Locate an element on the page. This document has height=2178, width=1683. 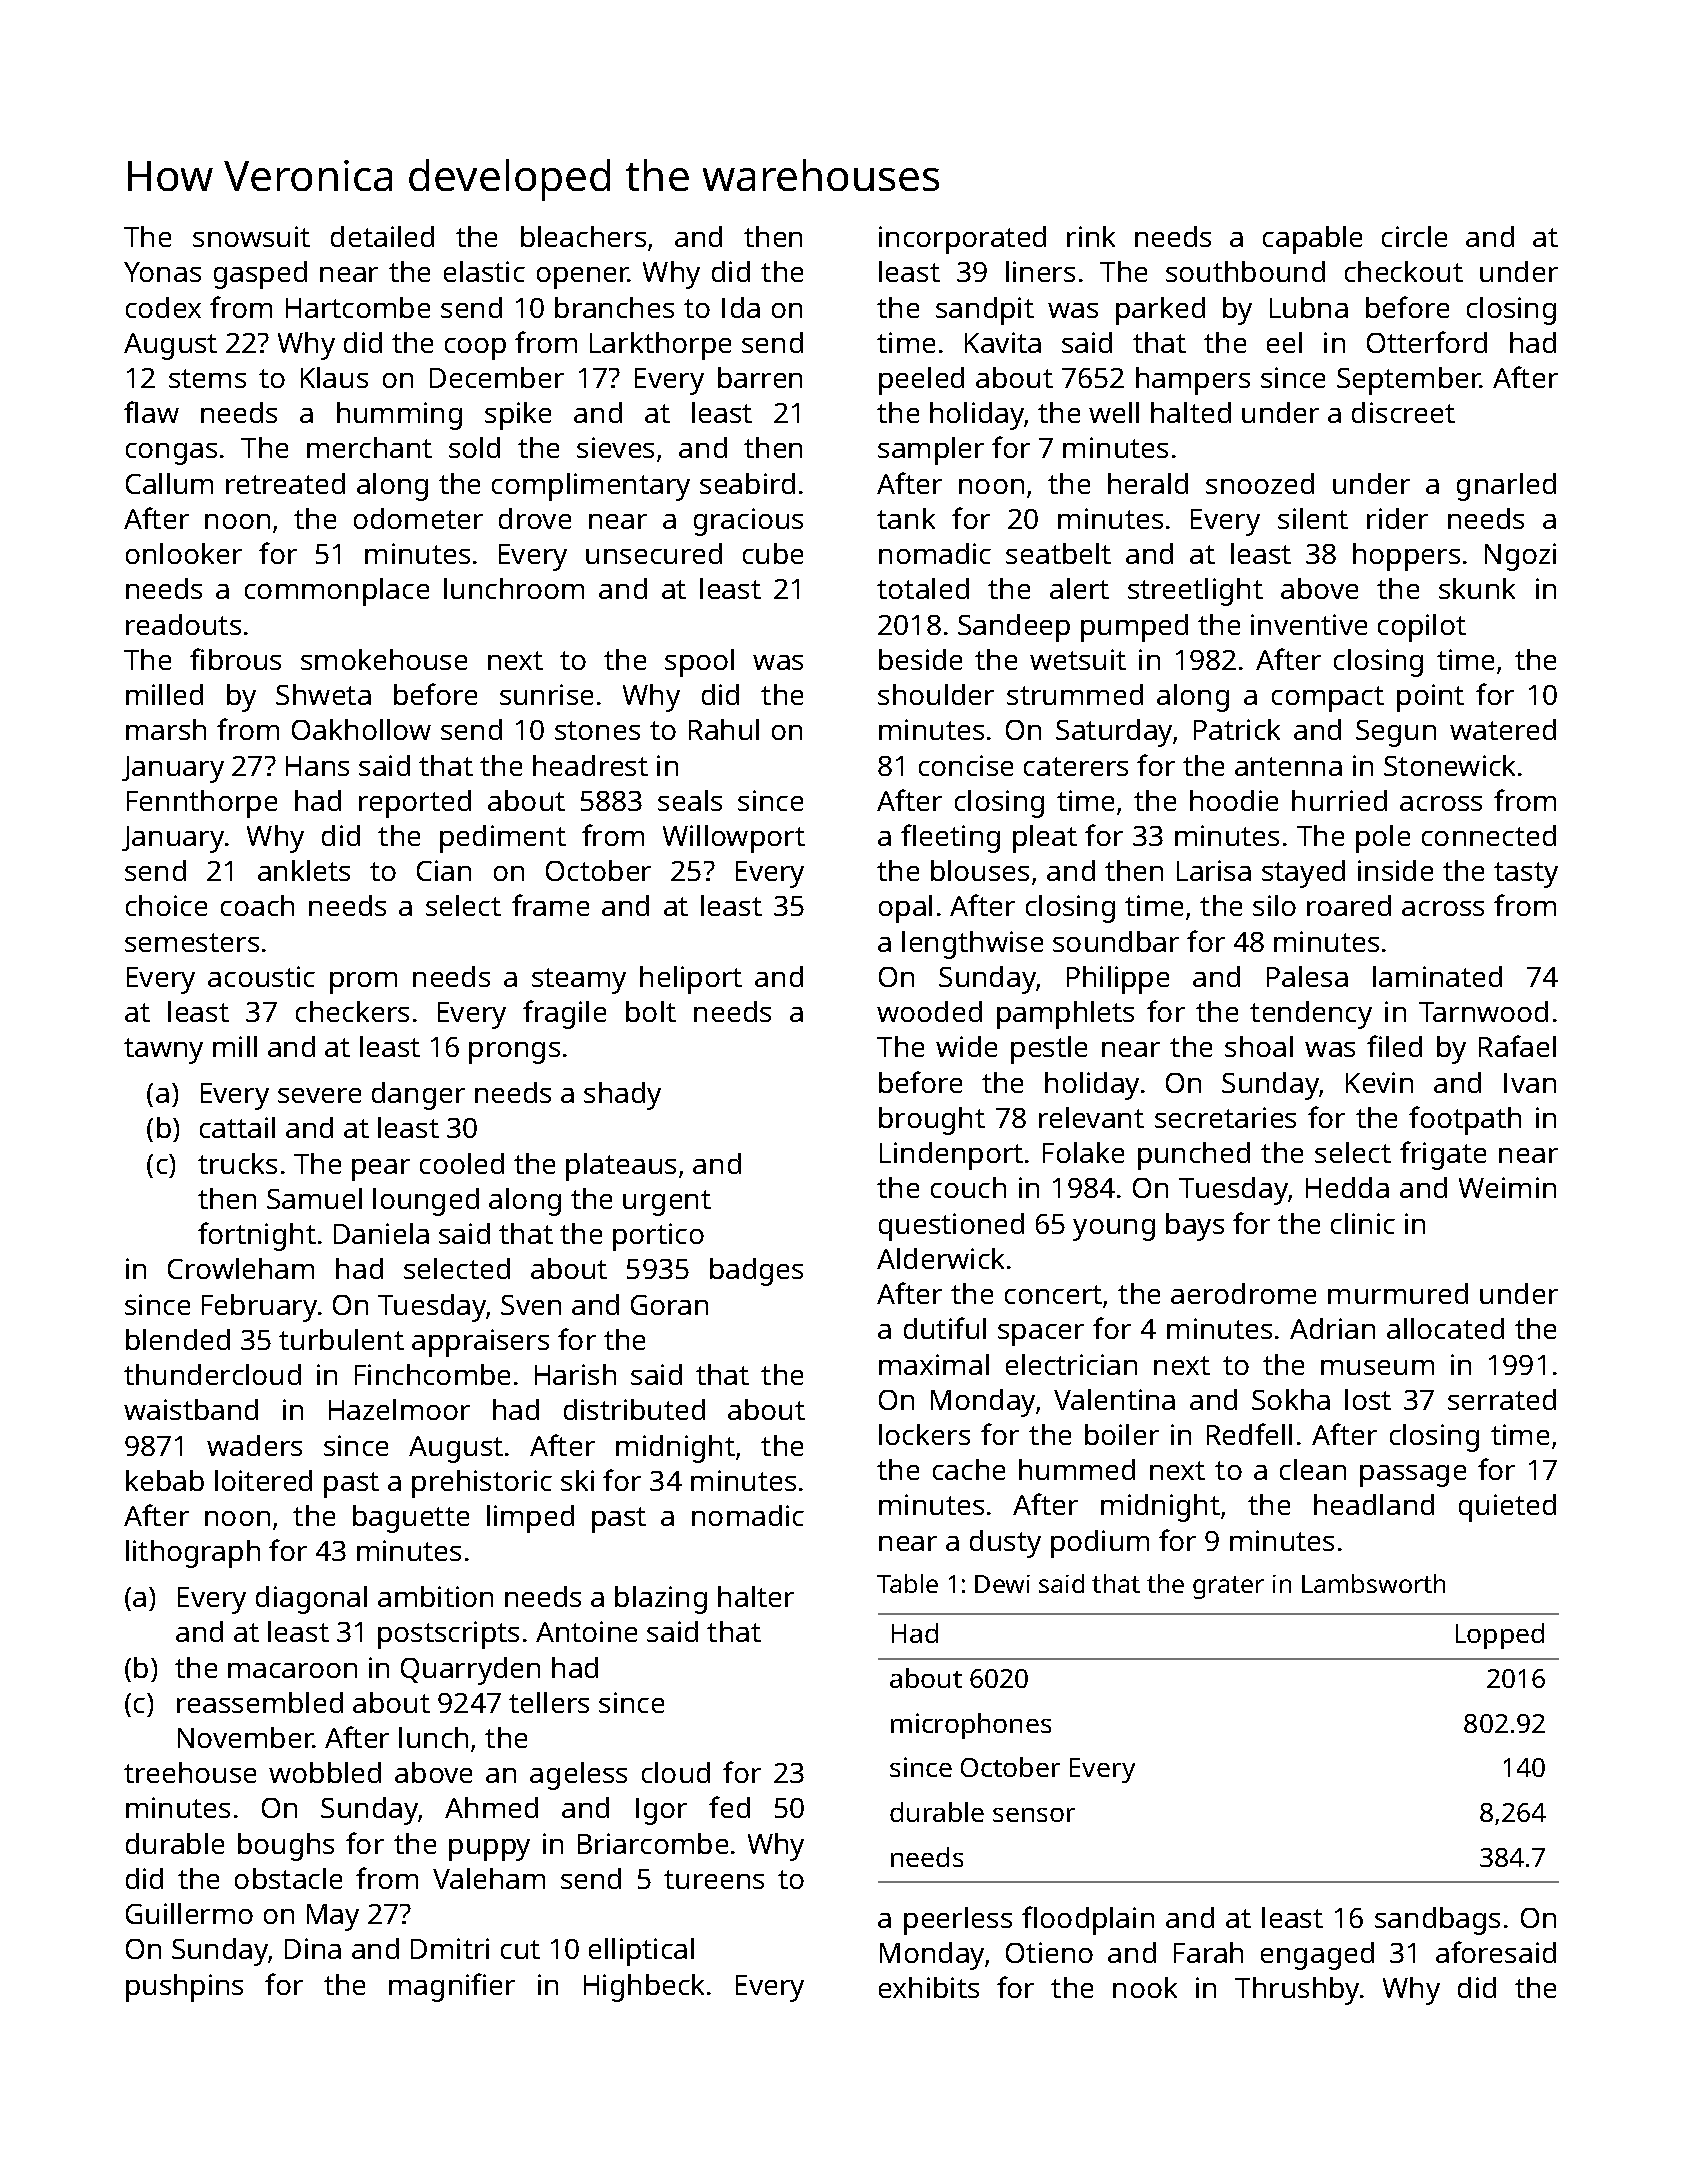
blended is located at coordinates (178, 1339).
